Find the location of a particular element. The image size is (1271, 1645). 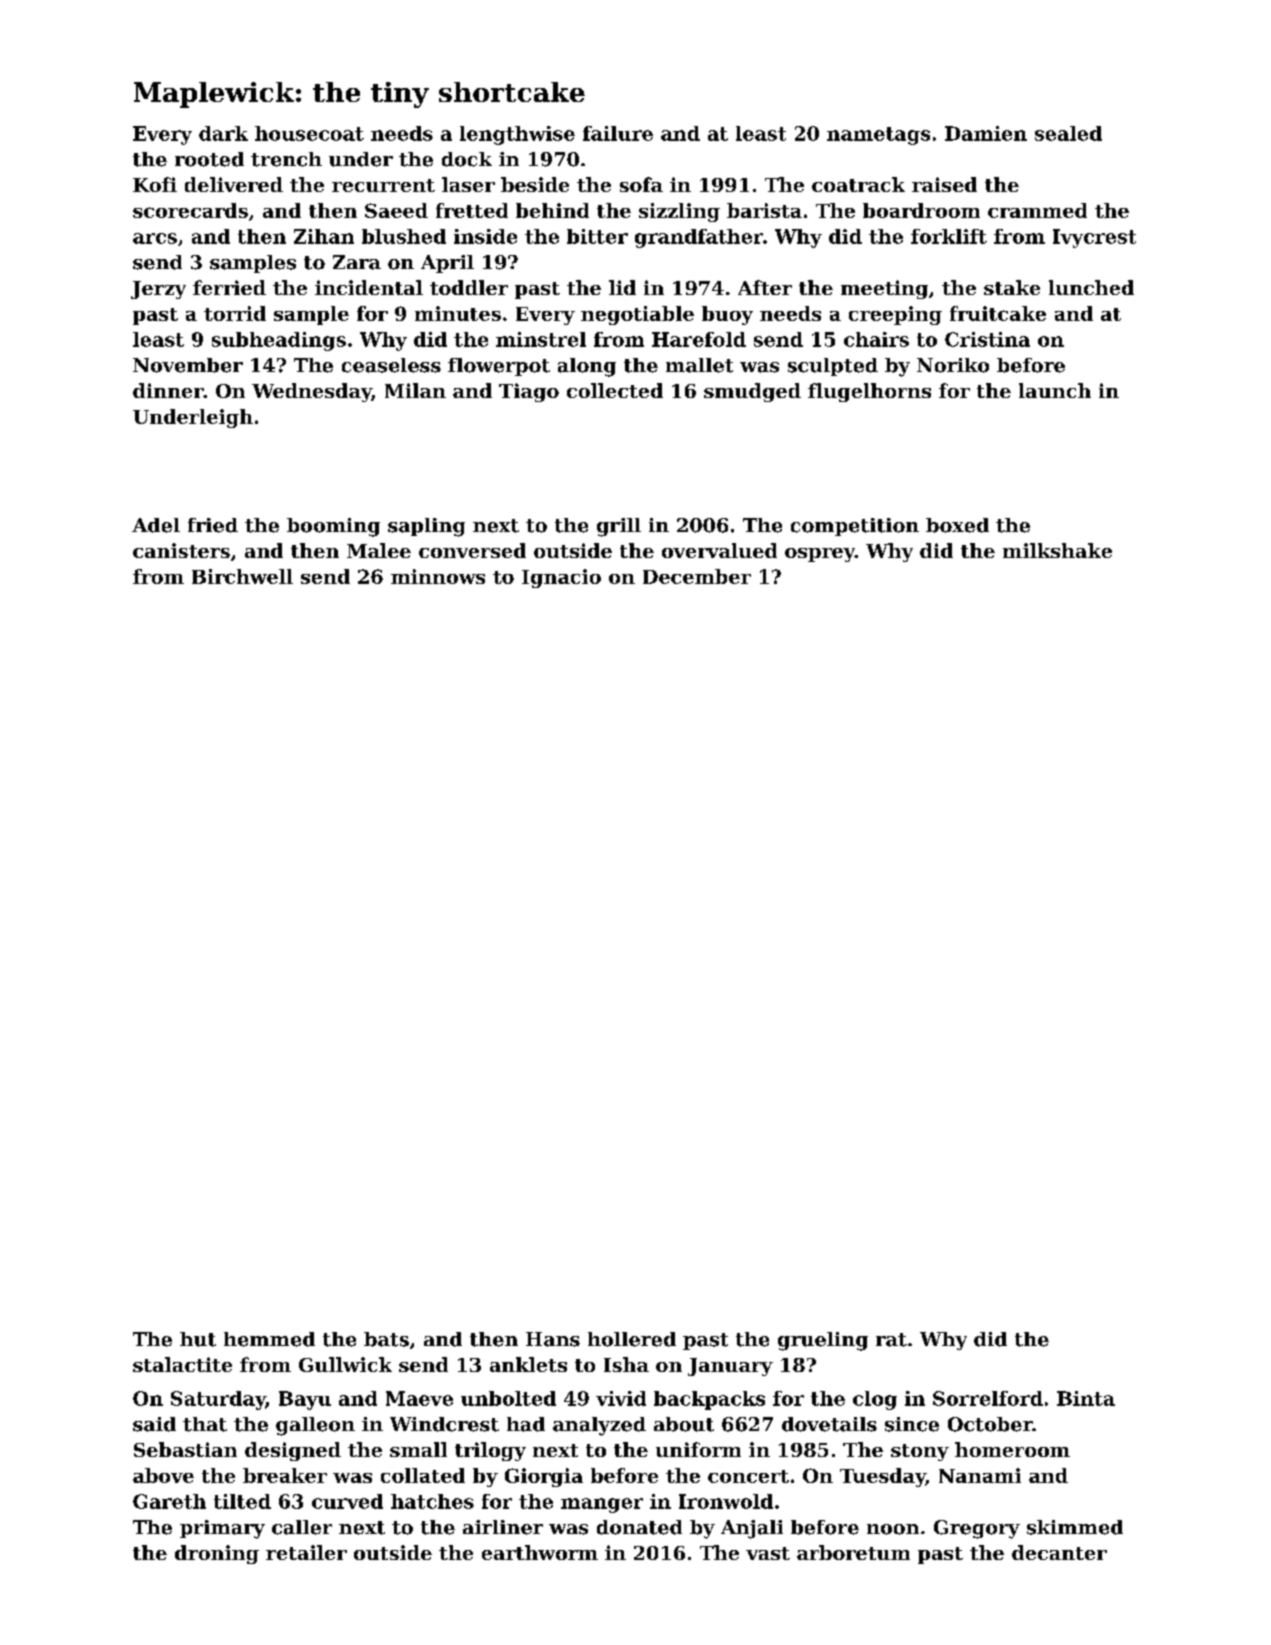

above is located at coordinates (163, 1475).
